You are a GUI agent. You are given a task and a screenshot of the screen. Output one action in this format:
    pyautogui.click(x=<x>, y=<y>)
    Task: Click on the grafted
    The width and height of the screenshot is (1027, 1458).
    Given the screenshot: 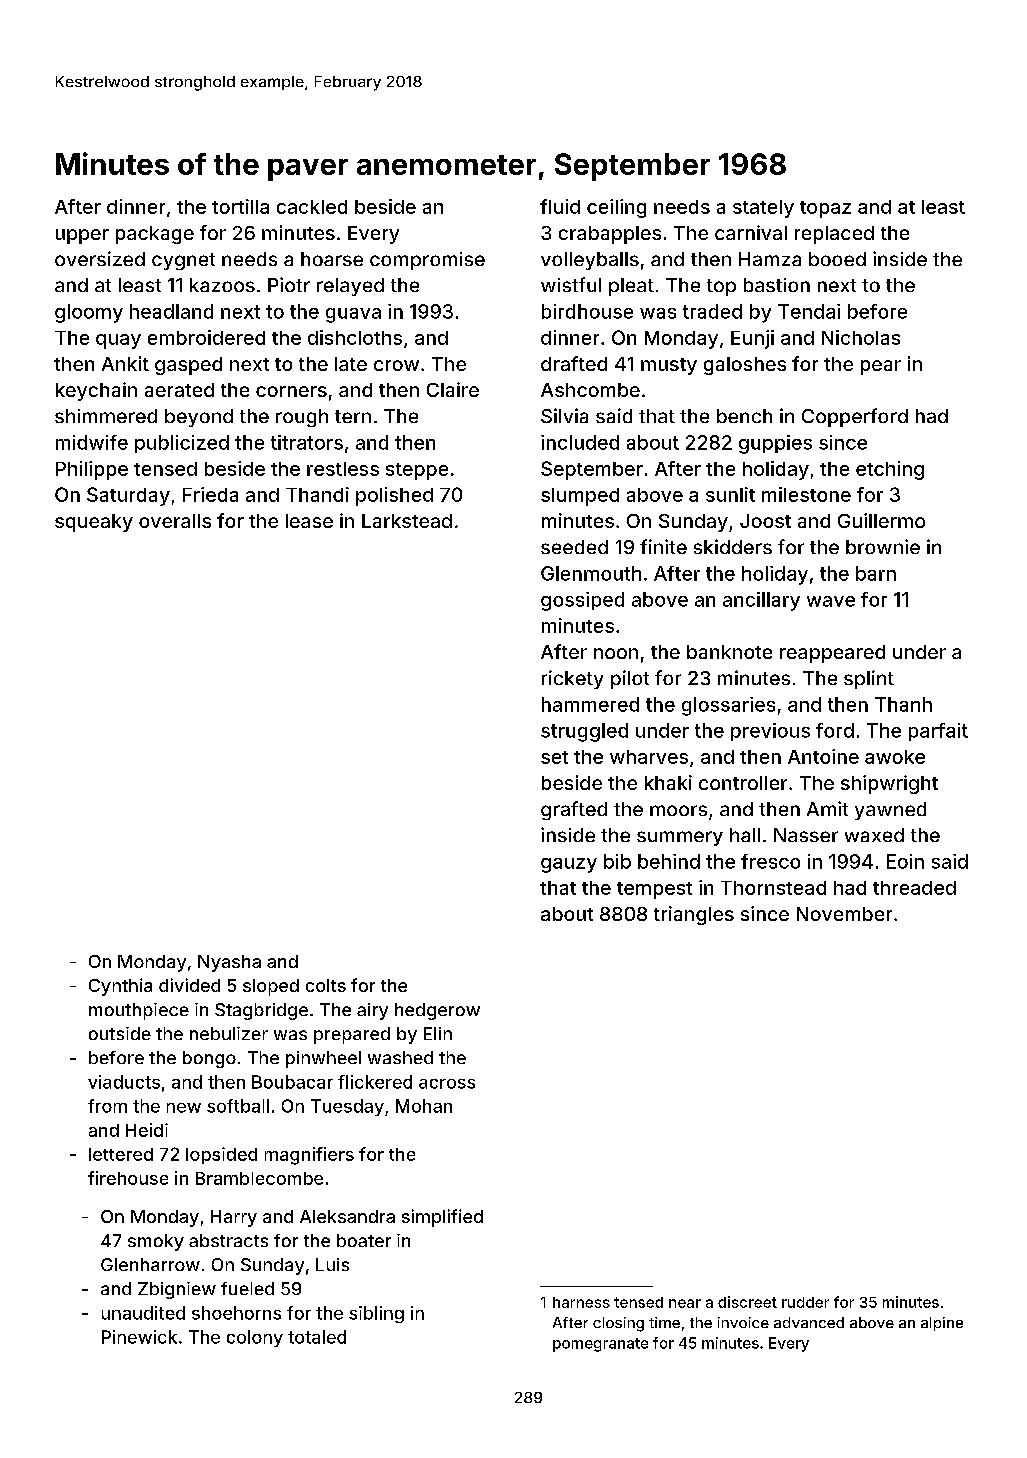 What is the action you would take?
    pyautogui.click(x=574, y=810)
